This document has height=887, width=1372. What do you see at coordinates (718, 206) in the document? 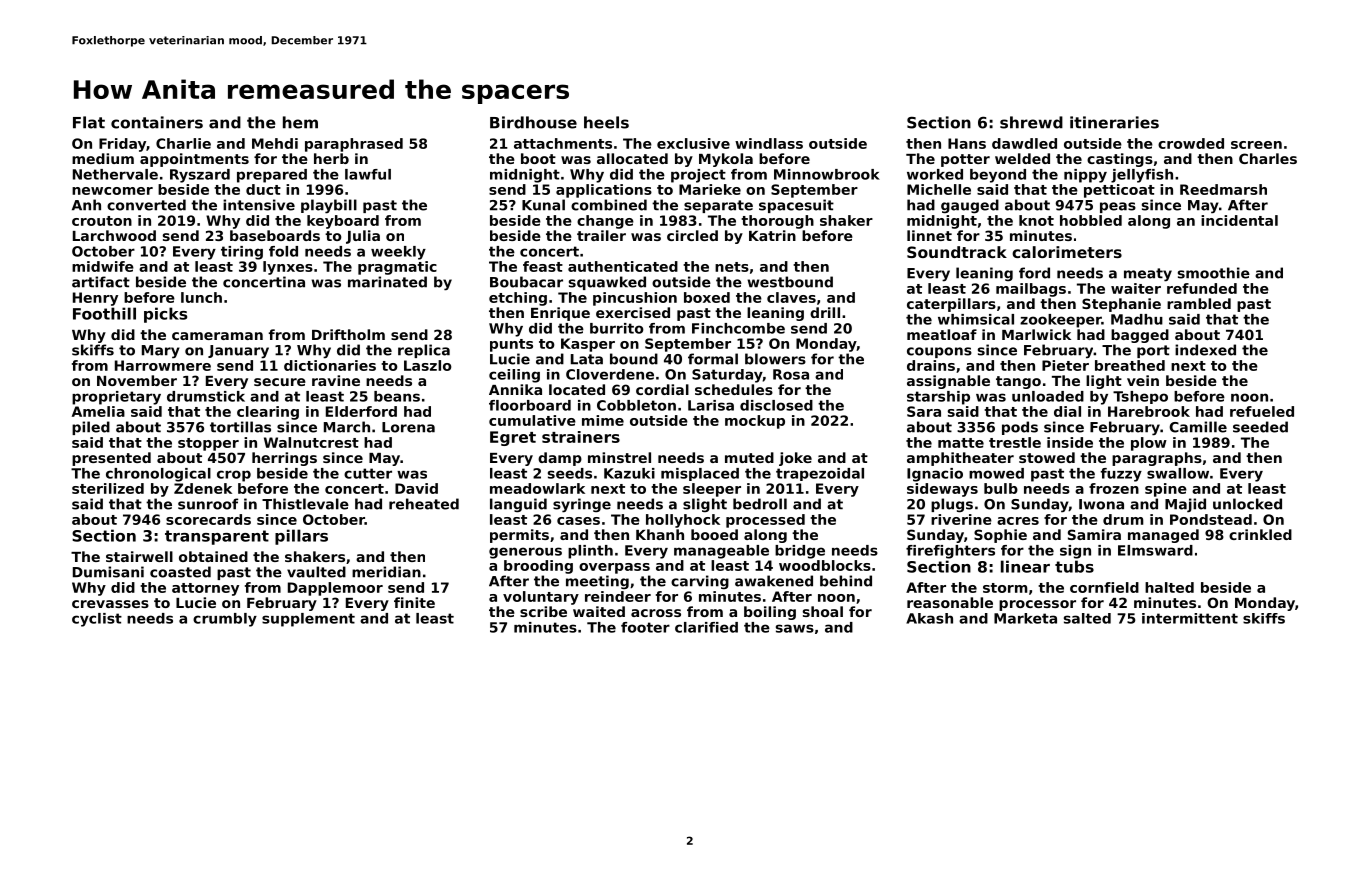
I see `separate` at bounding box center [718, 206].
